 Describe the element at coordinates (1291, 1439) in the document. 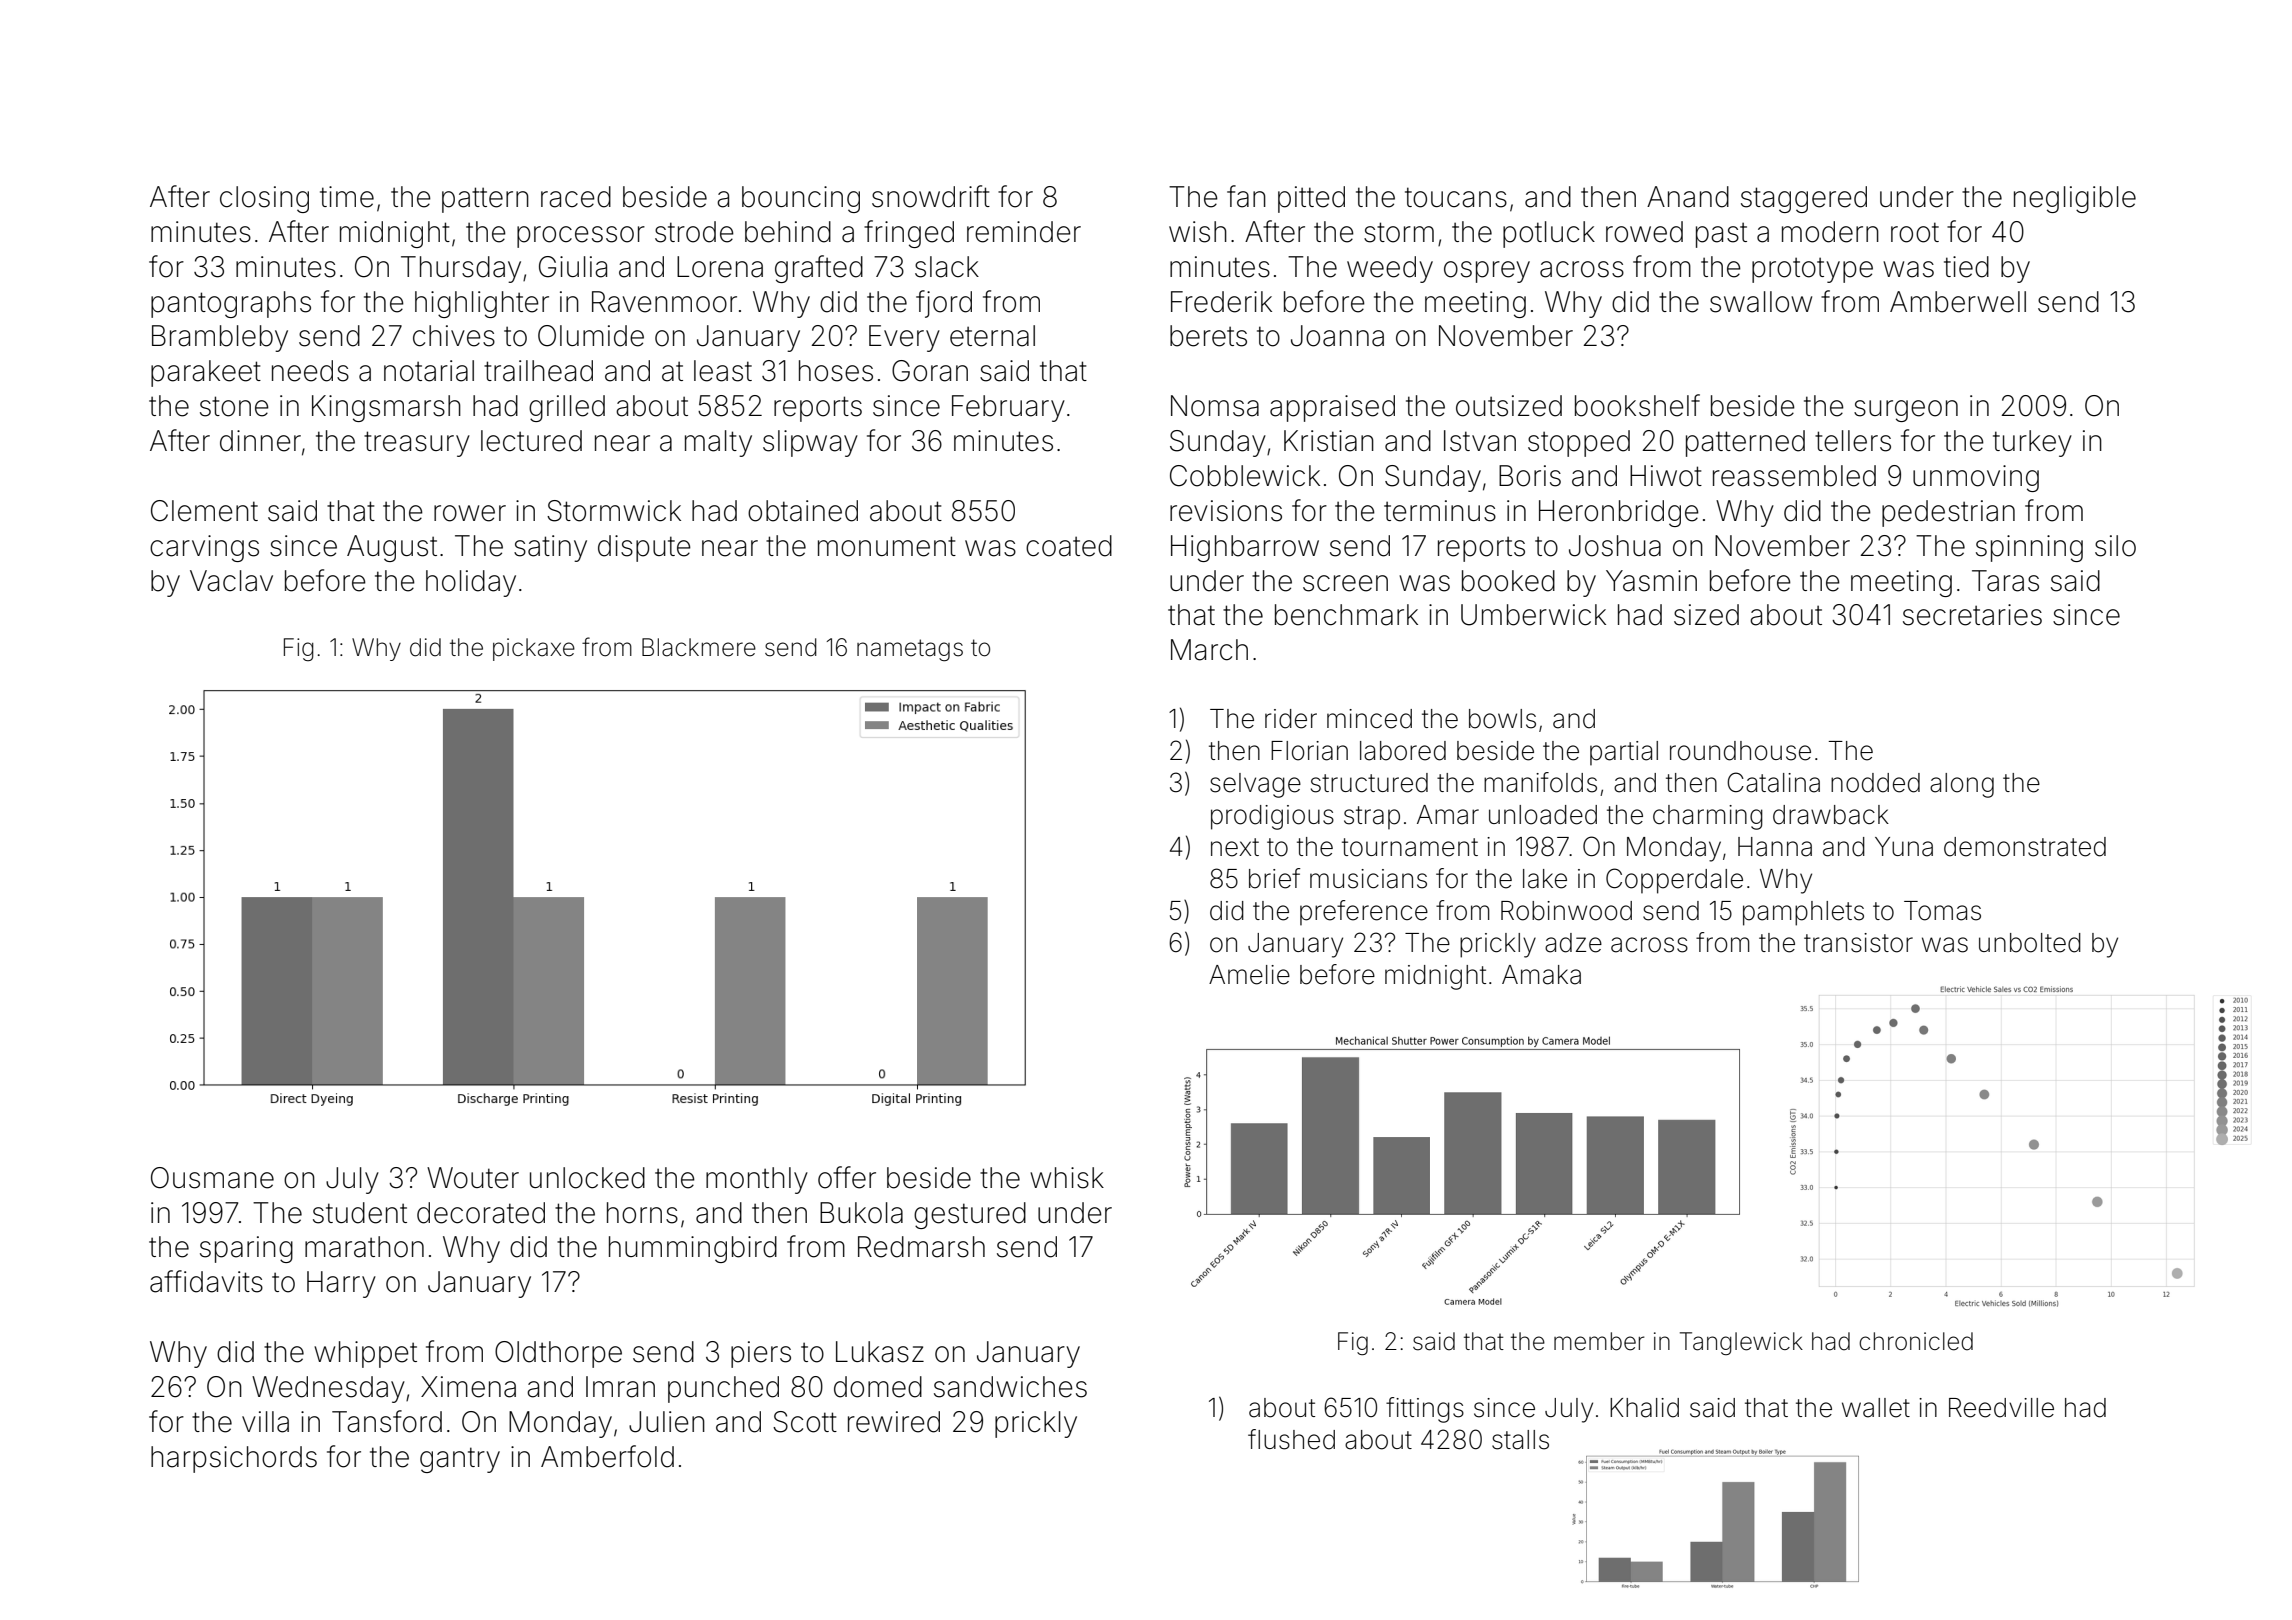

I see `flushed` at that location.
